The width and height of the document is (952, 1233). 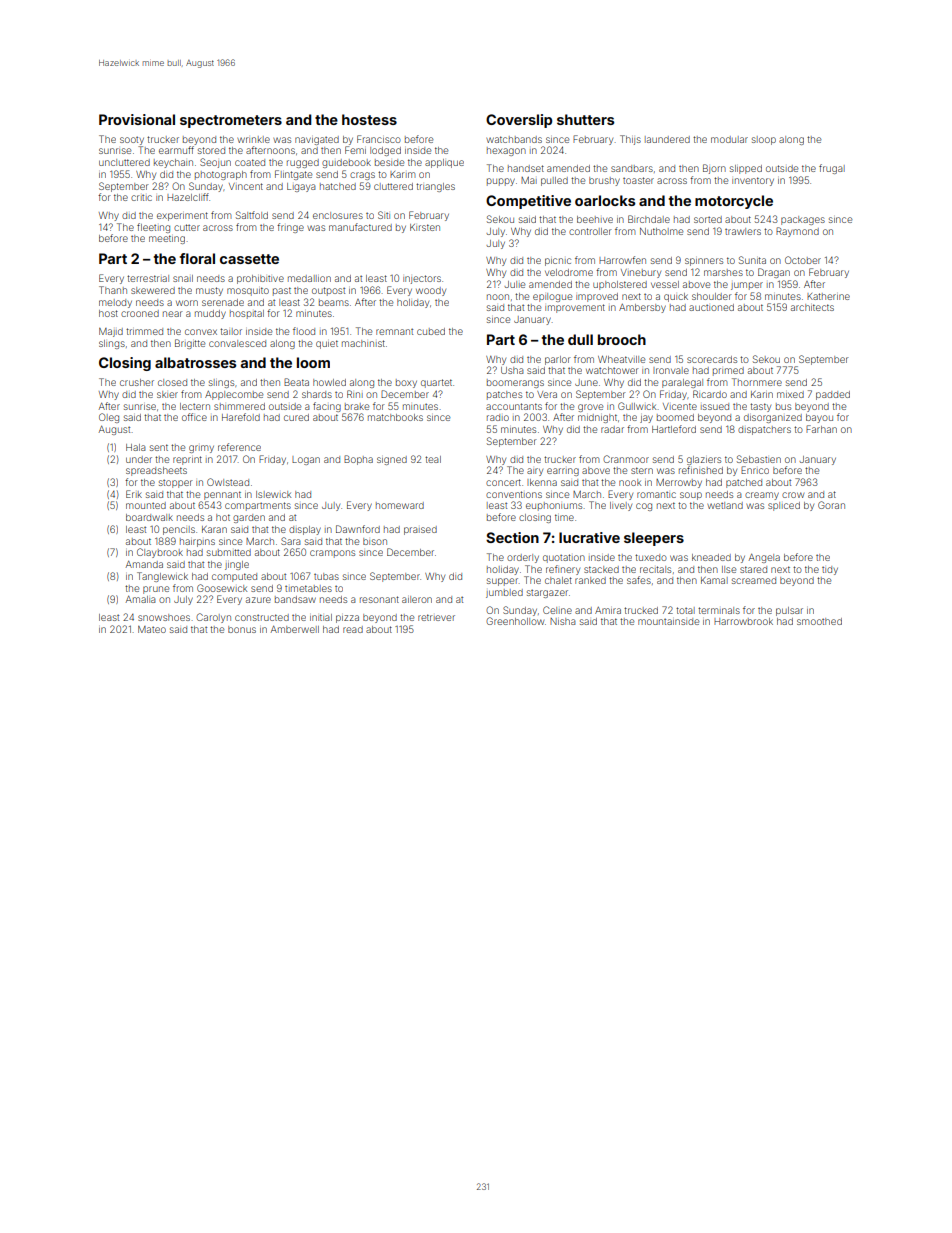 What do you see at coordinates (231, 121) in the document?
I see `spectrometers` at bounding box center [231, 121].
